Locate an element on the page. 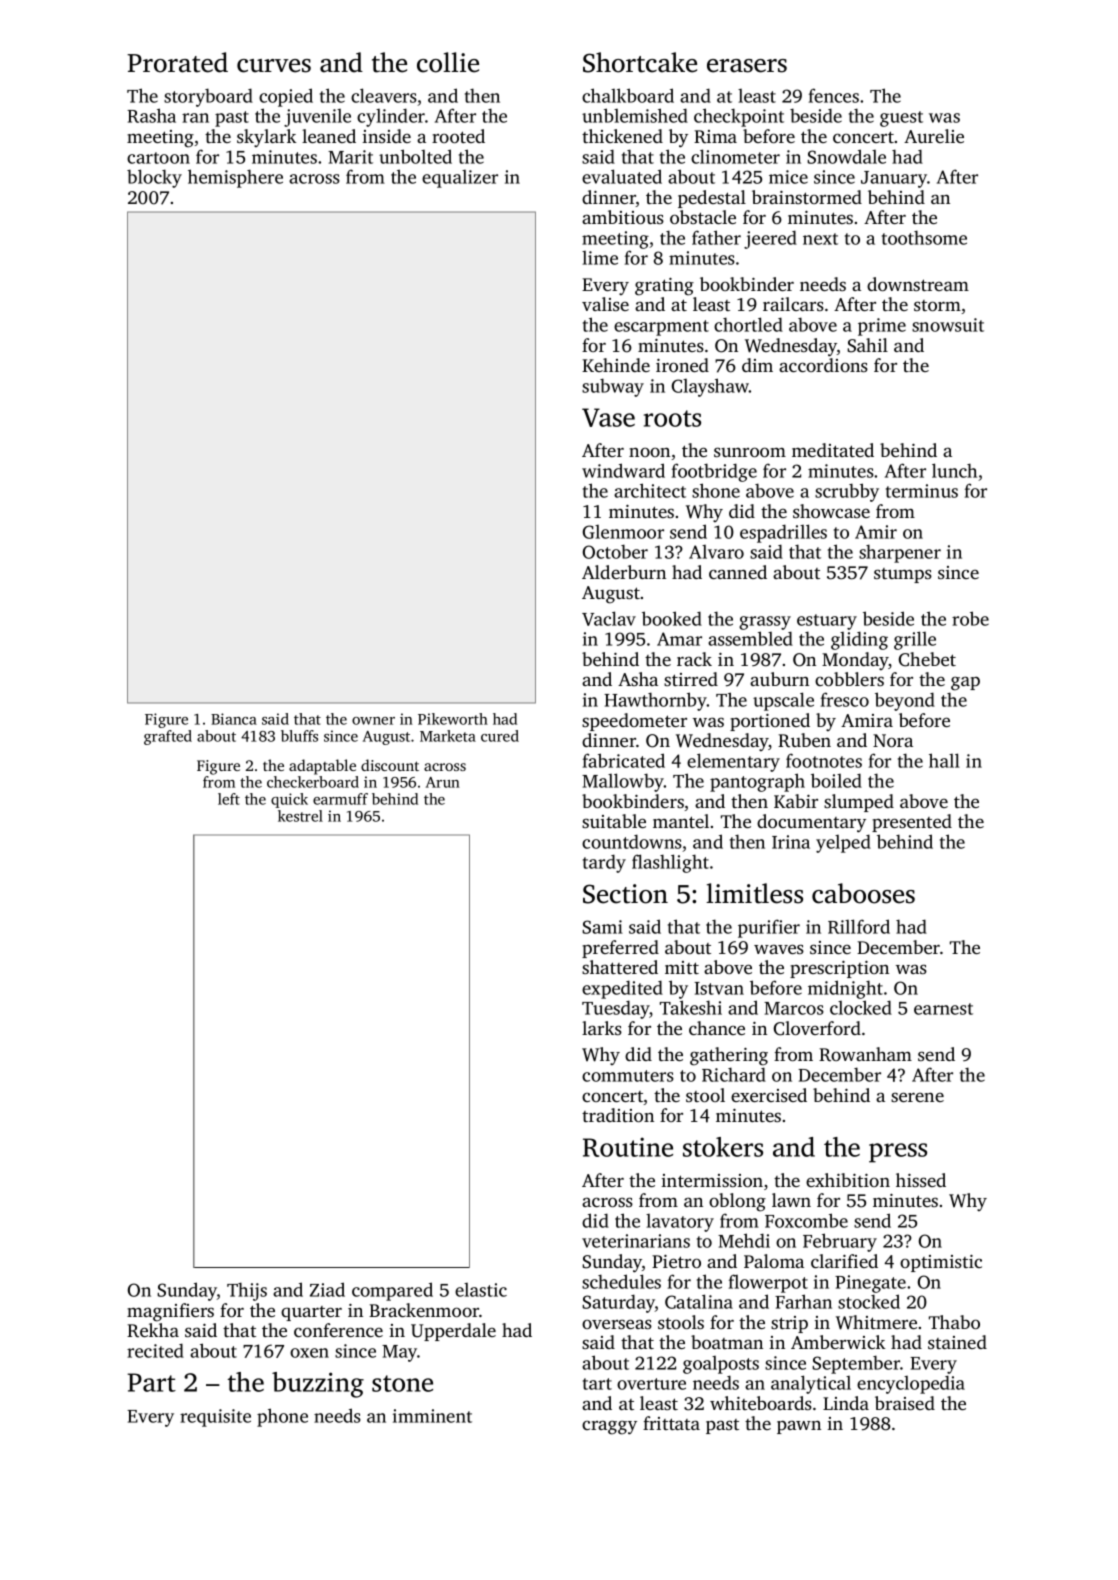 This image has height=1580, width=1118. October is located at coordinates (615, 551).
